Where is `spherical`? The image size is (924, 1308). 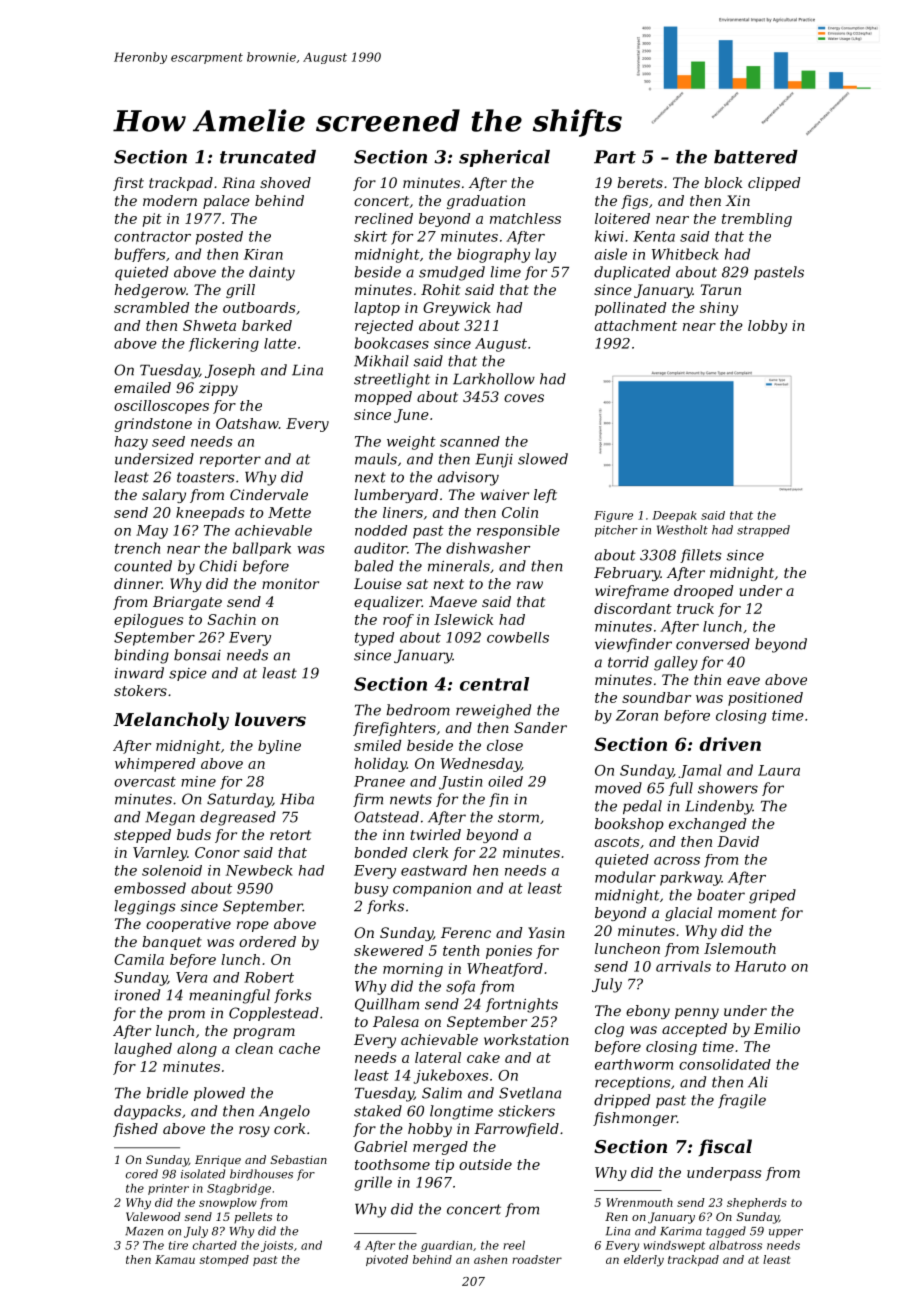
spherical is located at coordinates (504, 158).
